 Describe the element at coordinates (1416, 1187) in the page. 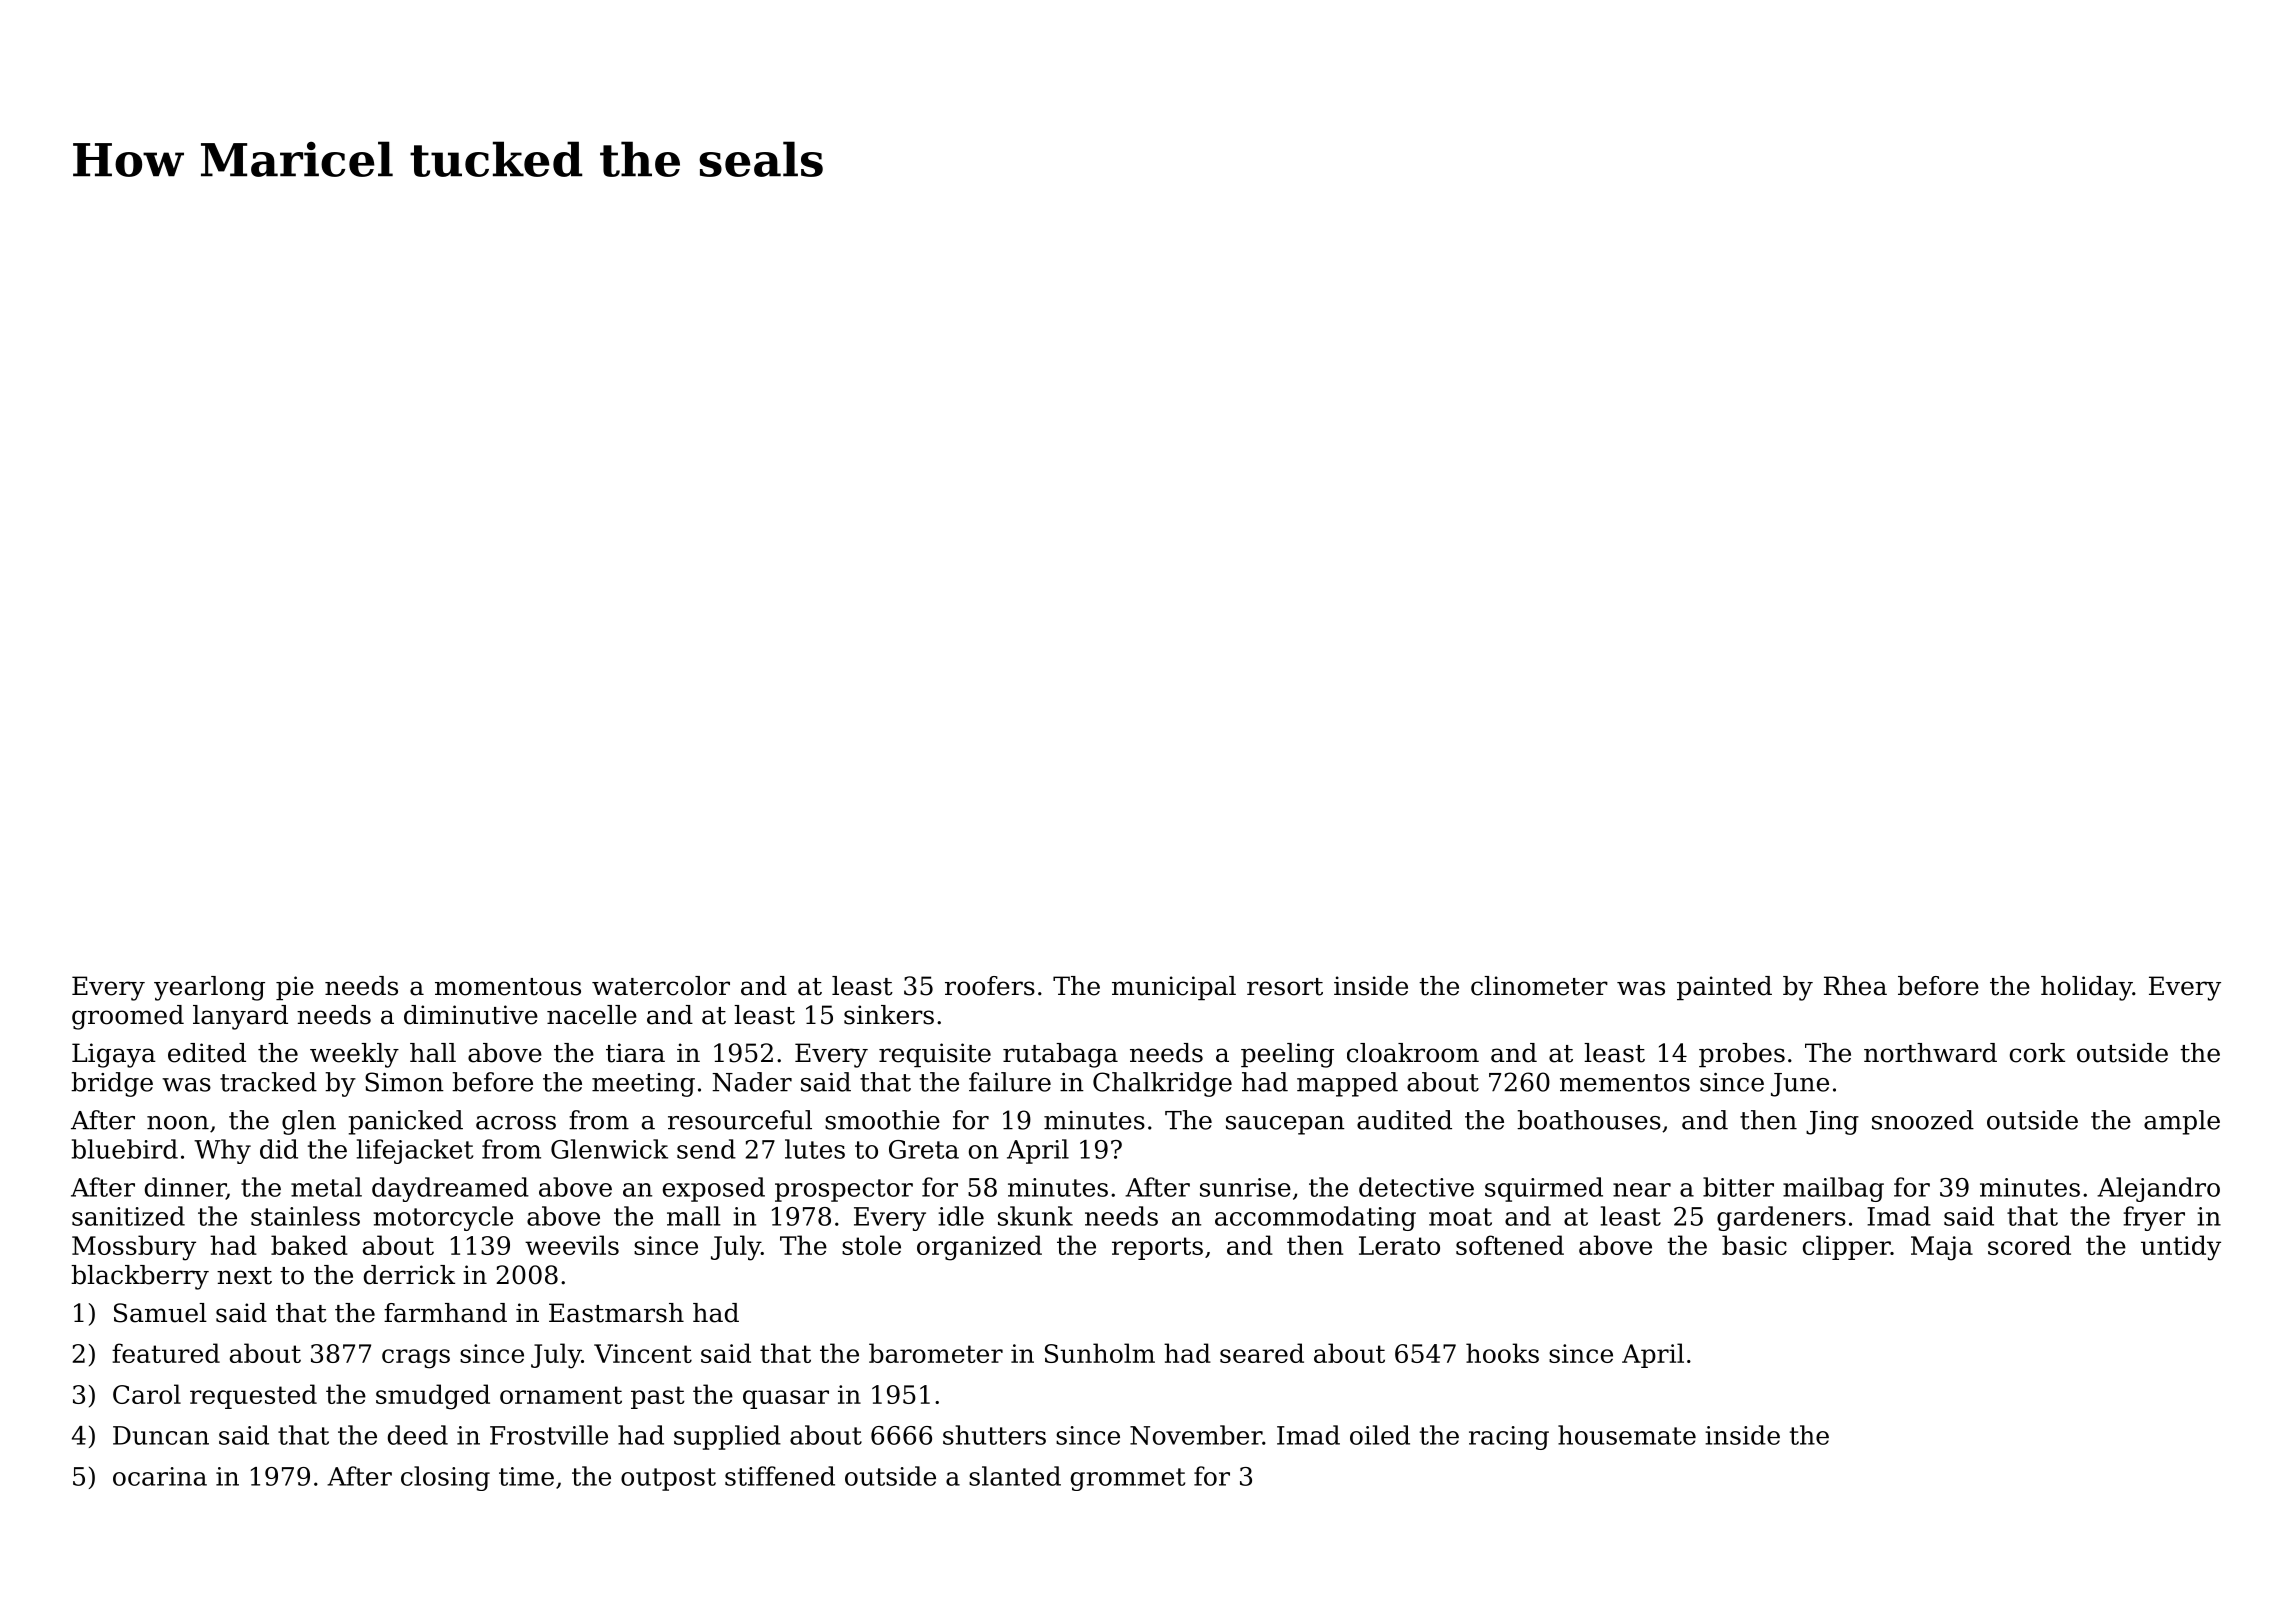

I see `detective` at that location.
